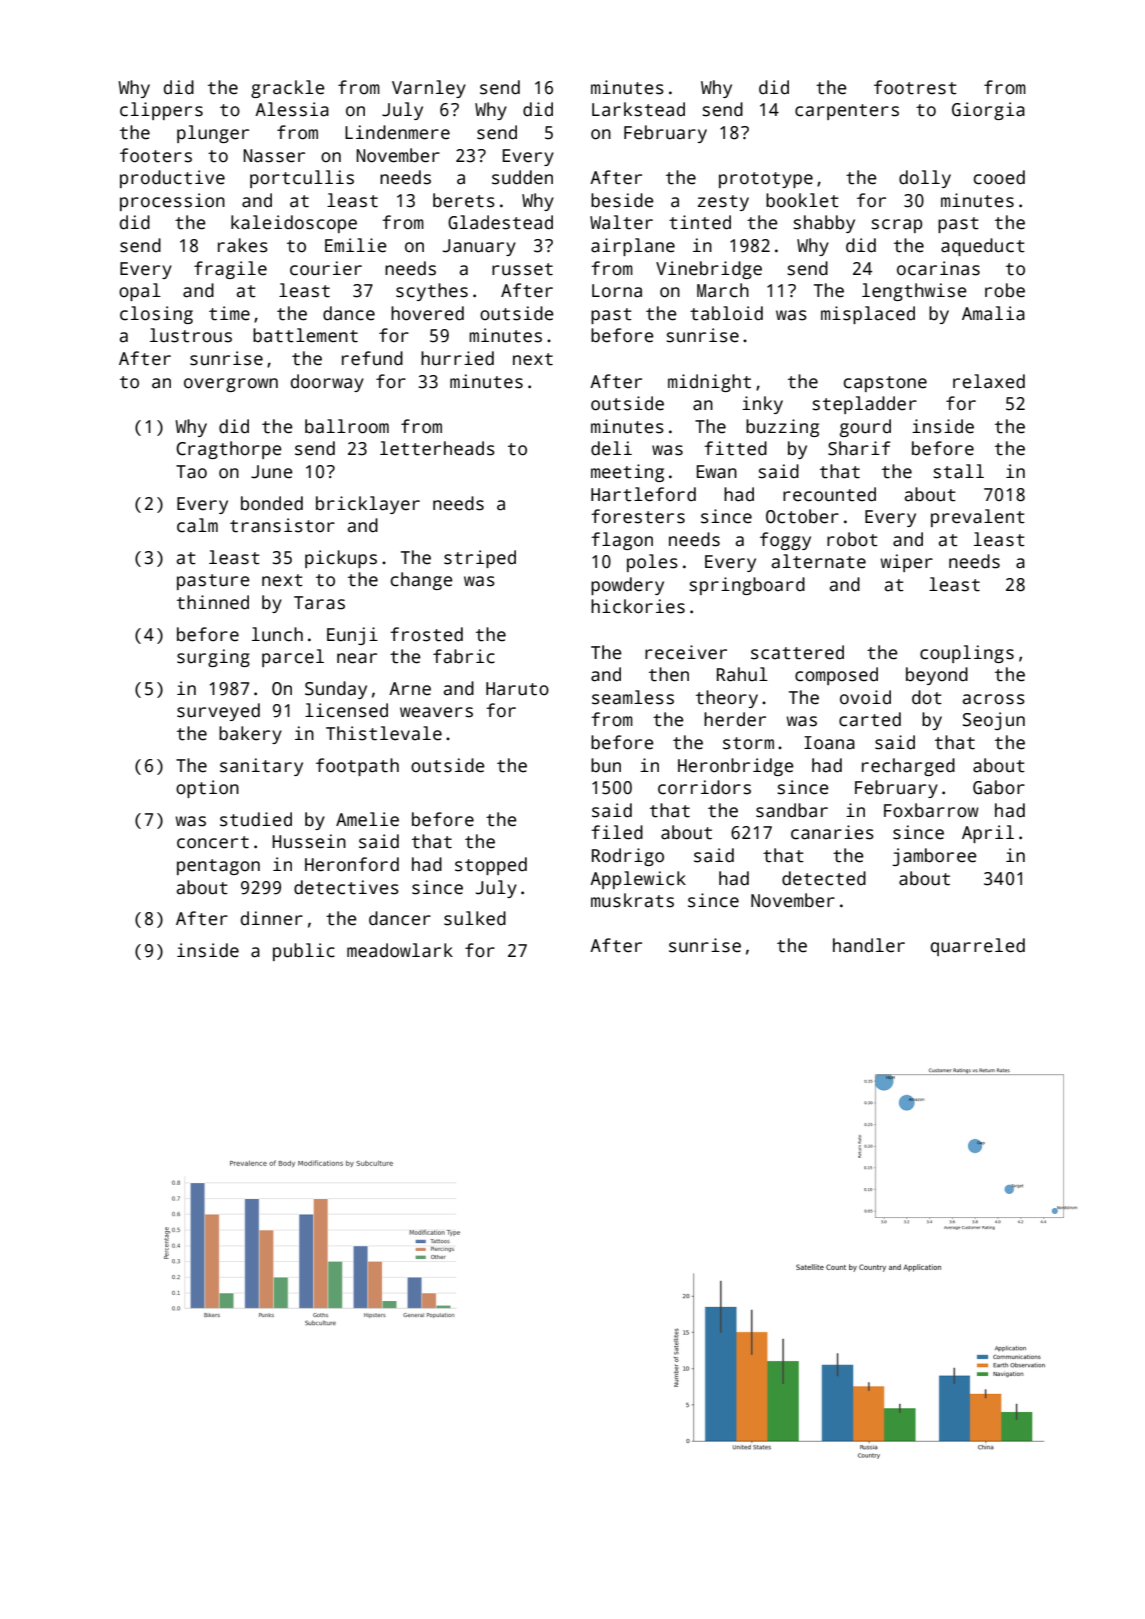  Describe the element at coordinates (429, 89) in the screenshot. I see `Varnley` at that location.
